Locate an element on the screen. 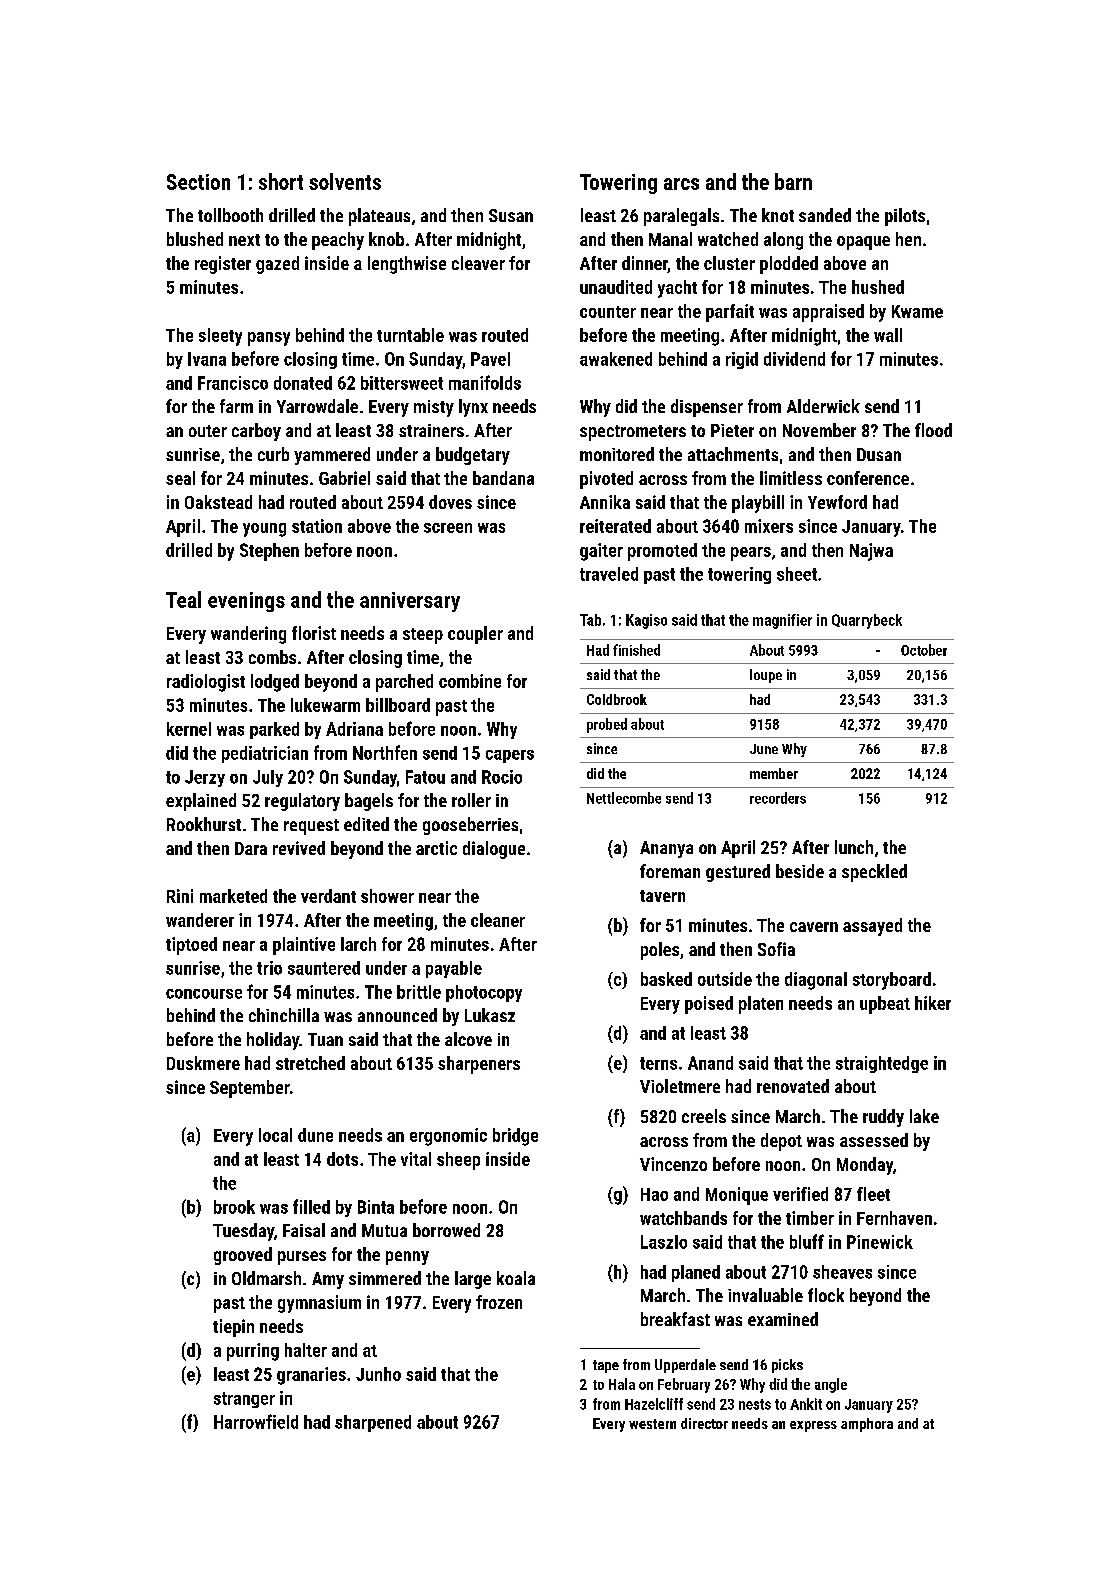 This screenshot has width=1120, height=1591. assayed is located at coordinates (872, 927).
